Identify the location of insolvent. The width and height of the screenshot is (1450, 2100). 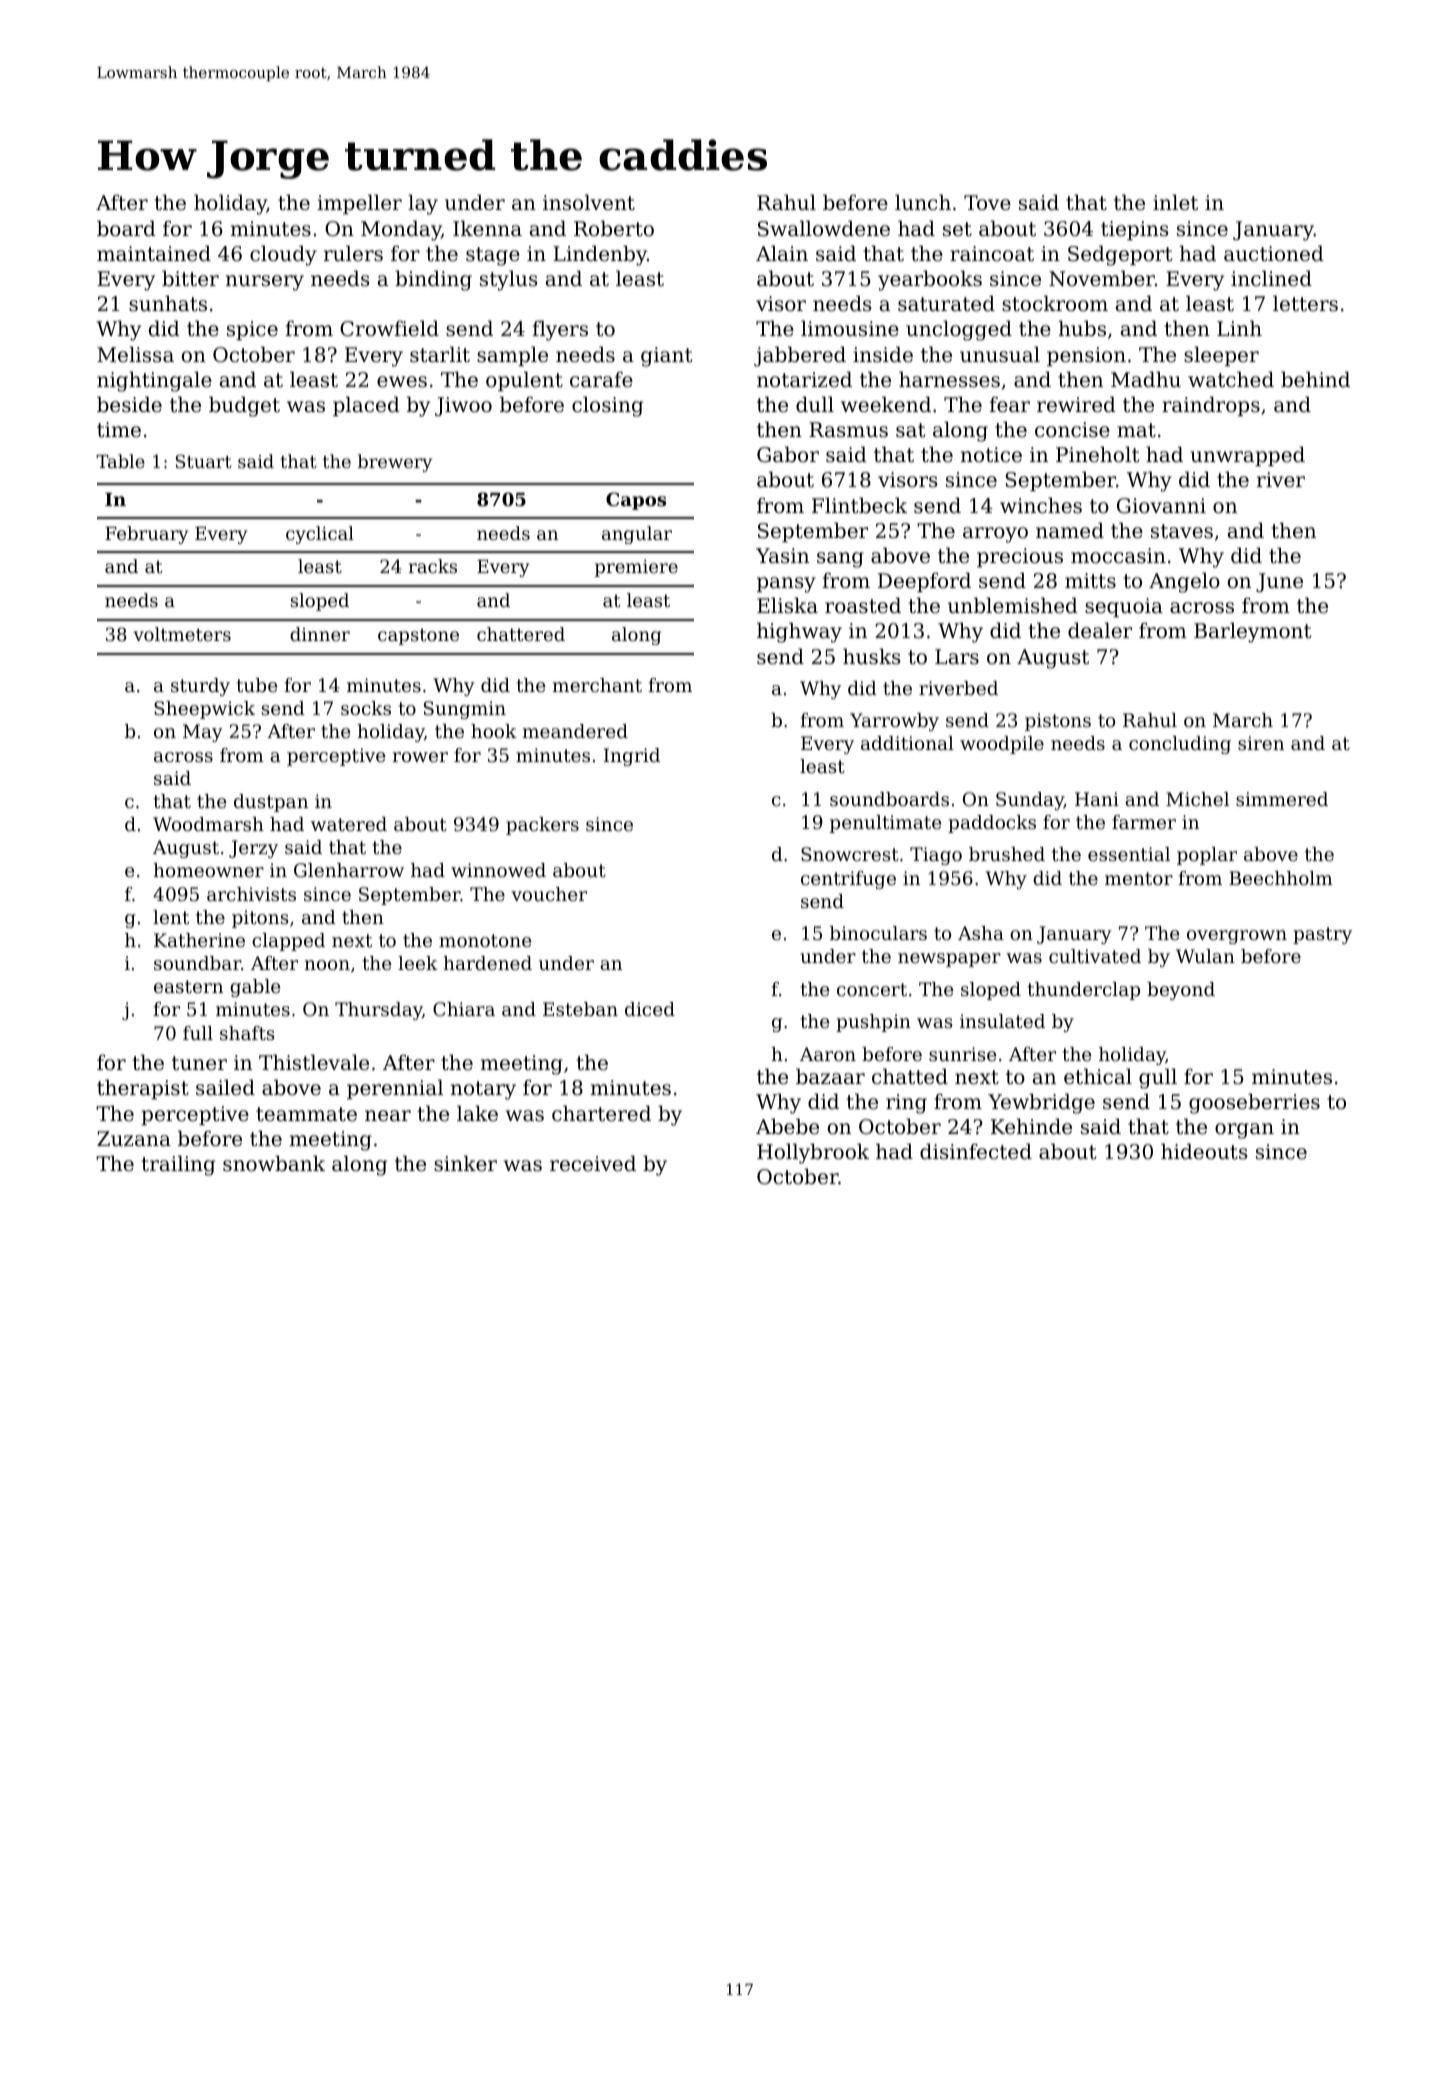
(589, 202).
